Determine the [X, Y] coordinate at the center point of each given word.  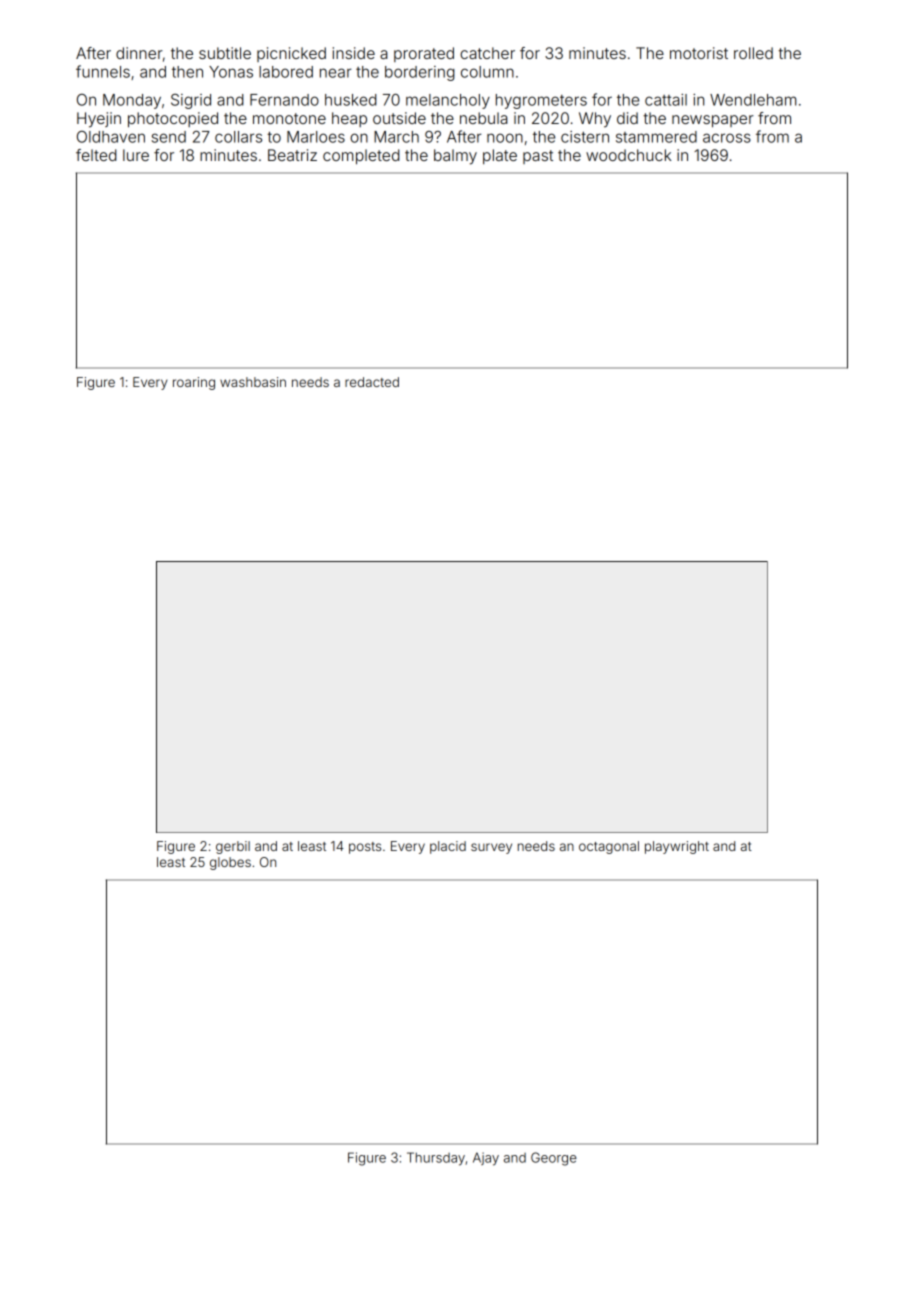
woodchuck [628, 155]
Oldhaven [111, 137]
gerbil [233, 847]
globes [230, 863]
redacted [372, 382]
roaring [194, 383]
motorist [699, 53]
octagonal [609, 847]
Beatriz [292, 155]
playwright [677, 847]
